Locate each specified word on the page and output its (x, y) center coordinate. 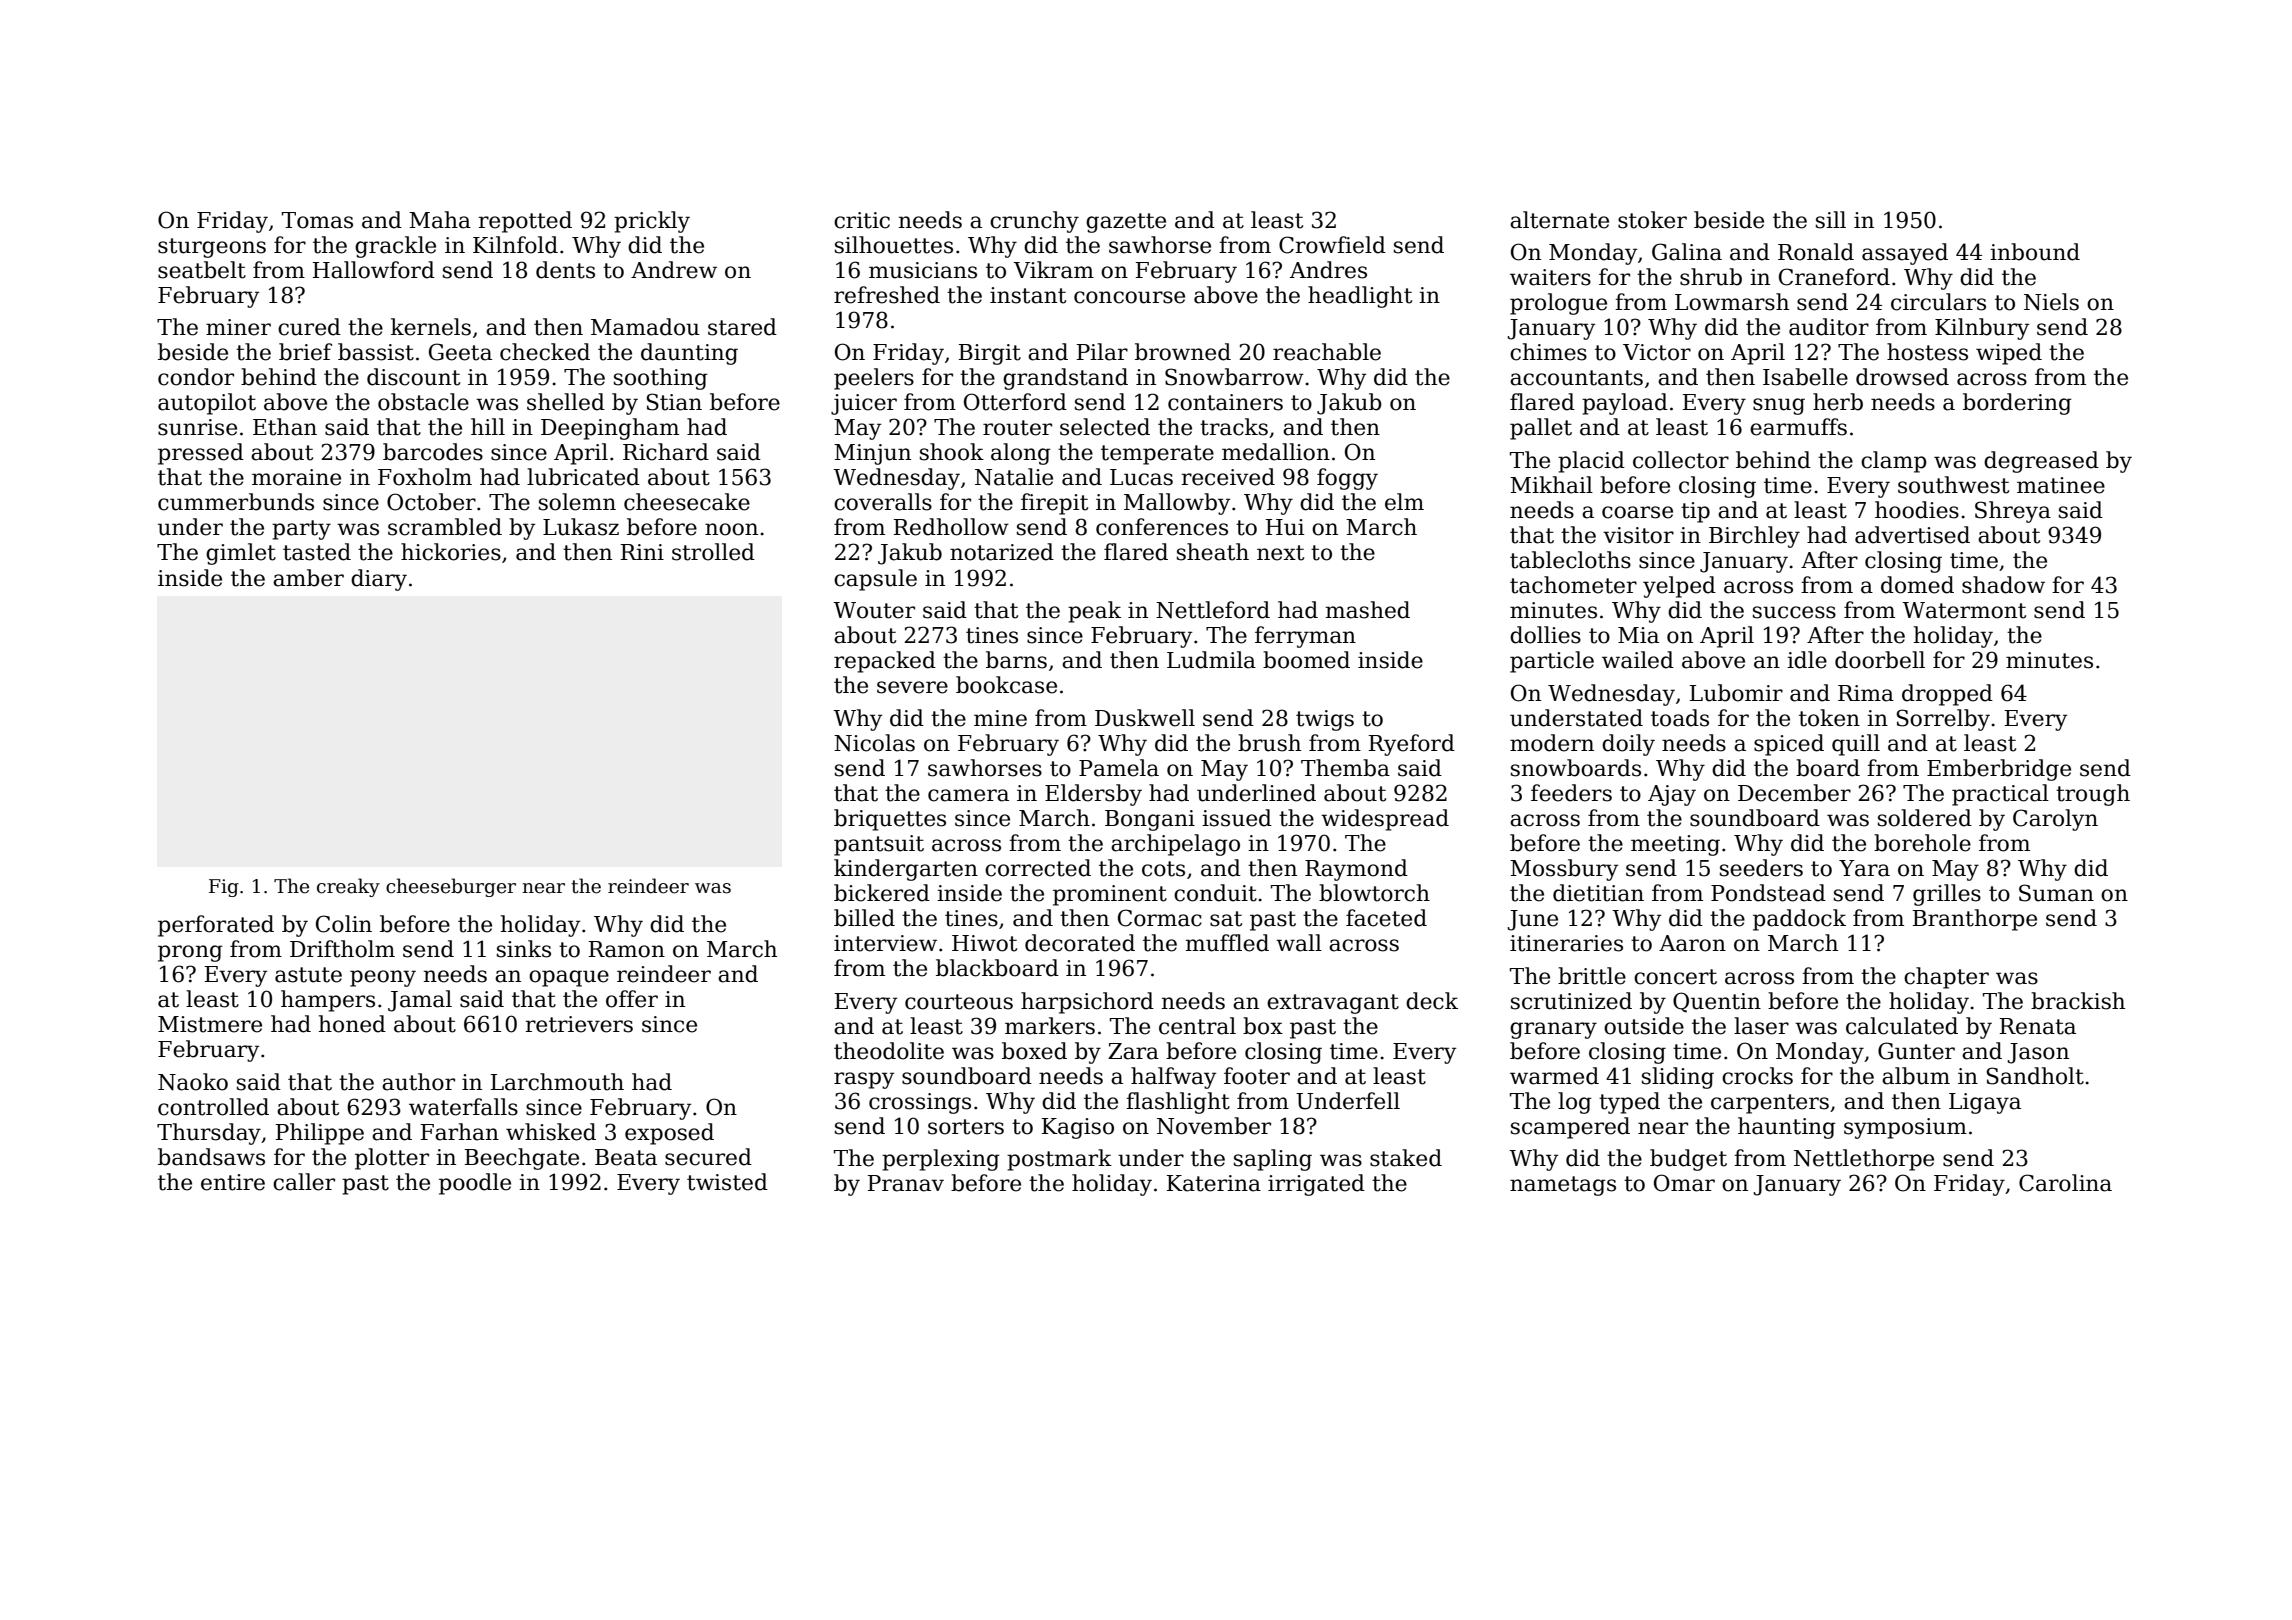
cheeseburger (451, 887)
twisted (727, 1182)
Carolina (2065, 1183)
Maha (440, 220)
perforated (216, 926)
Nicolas (874, 743)
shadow (2003, 585)
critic (862, 220)
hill (488, 426)
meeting (1675, 845)
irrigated (1316, 1185)
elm (1404, 502)
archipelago (1175, 845)
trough (2093, 795)
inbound (2035, 252)
